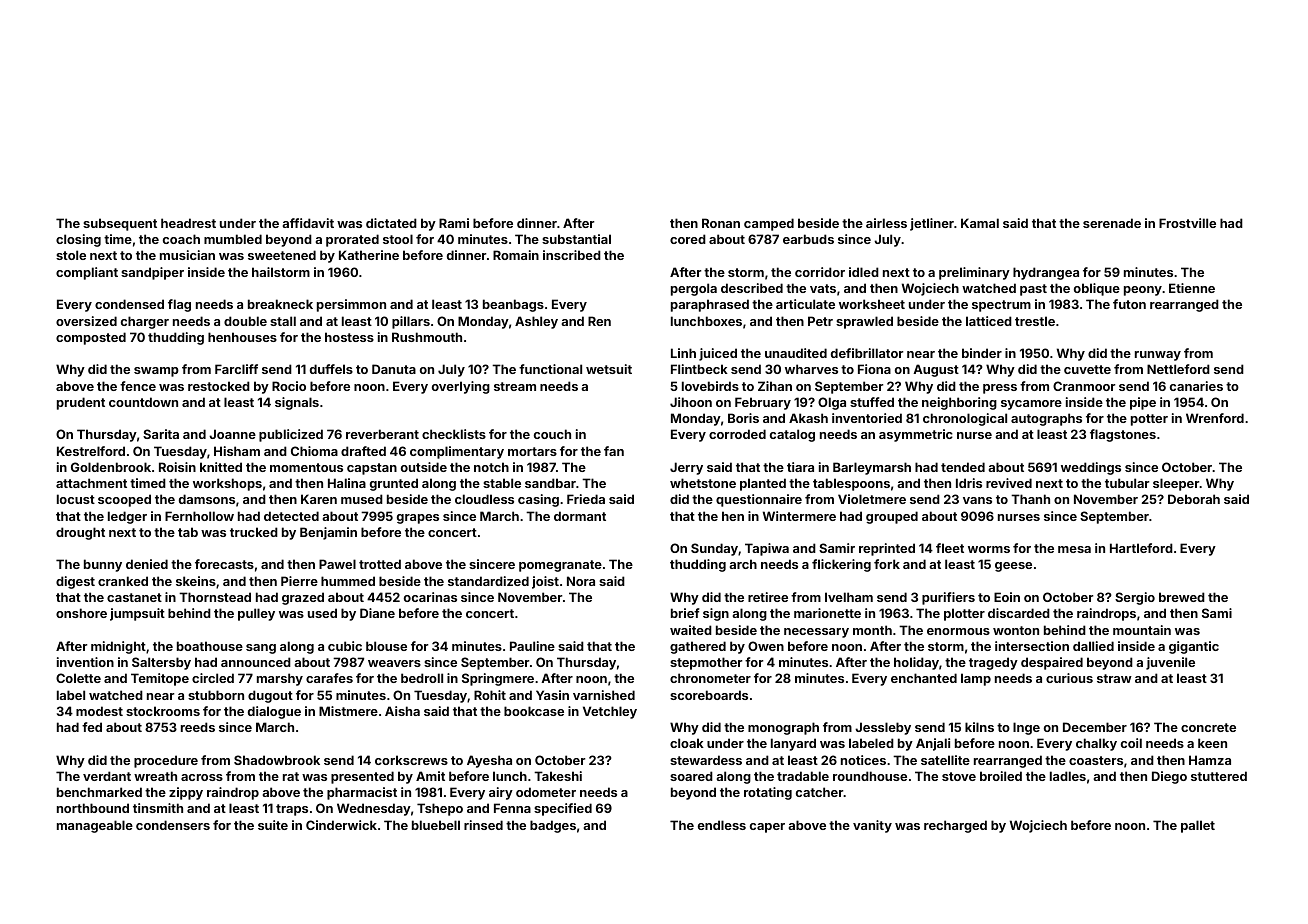 Image resolution: width=1308 pixels, height=924 pixels. What do you see at coordinates (454, 223) in the screenshot?
I see `Rami` at bounding box center [454, 223].
